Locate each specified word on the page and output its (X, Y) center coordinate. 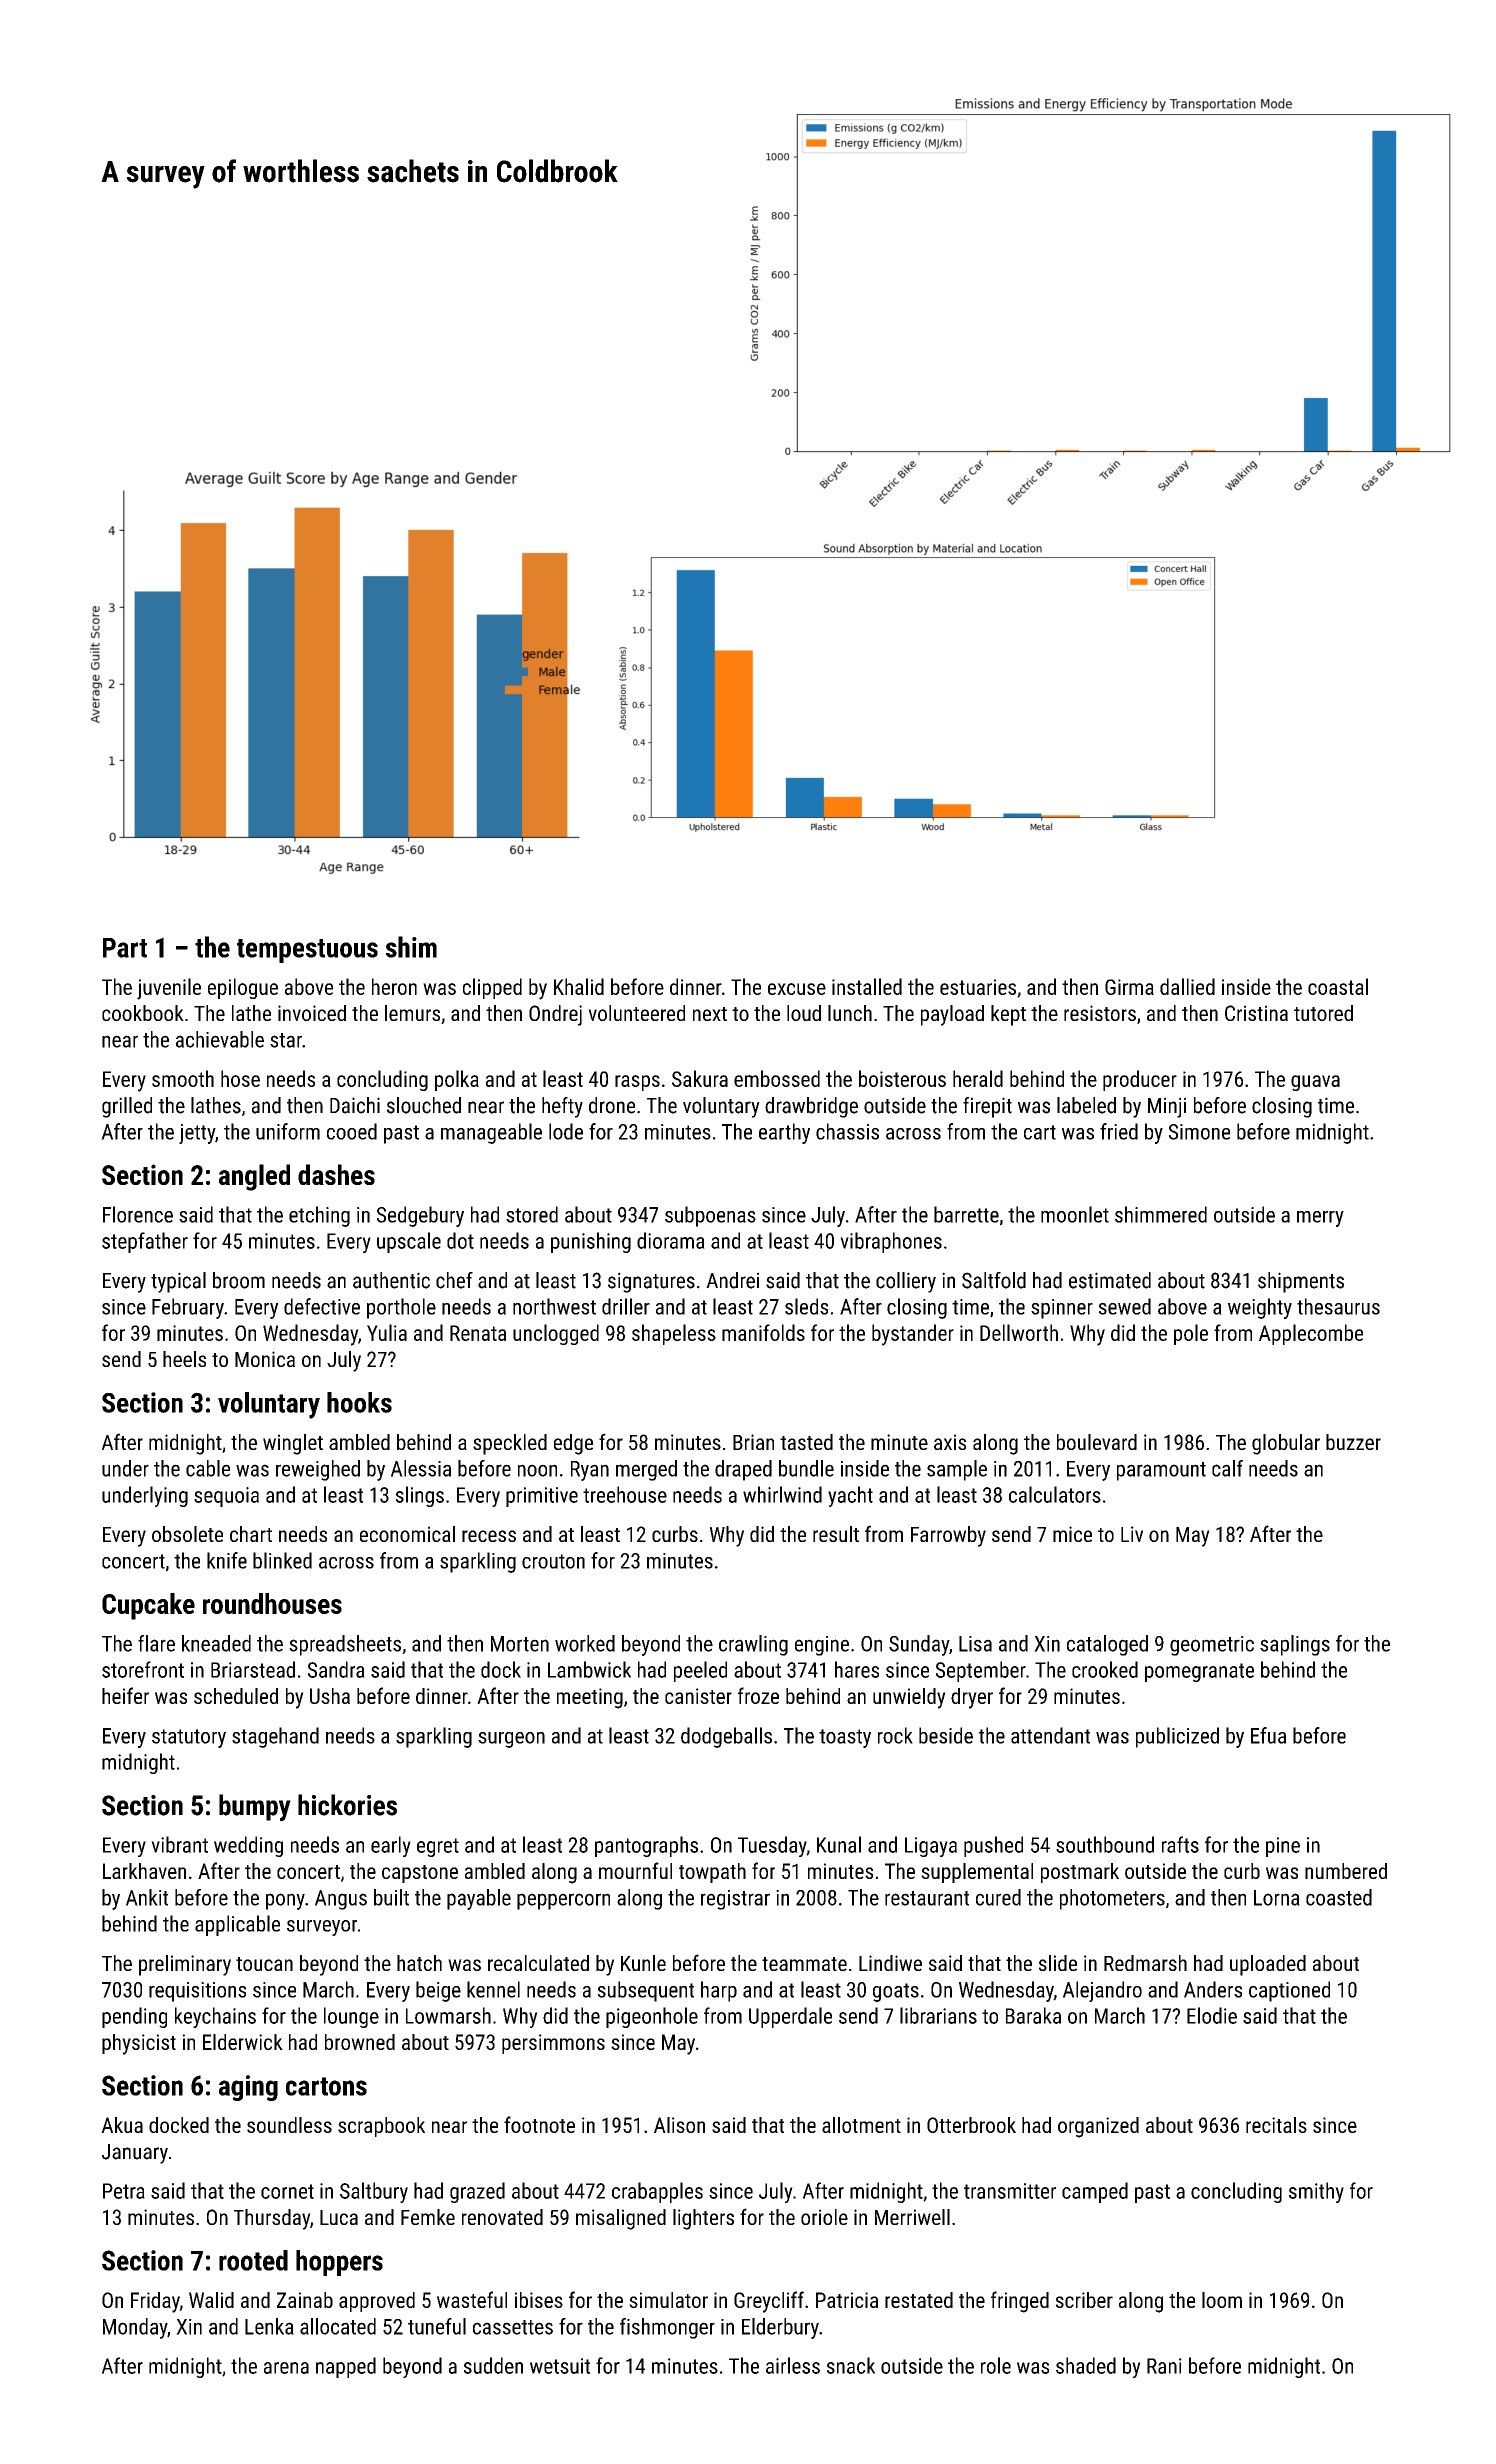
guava (1315, 1083)
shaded (1086, 2365)
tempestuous (307, 951)
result (836, 1534)
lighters (703, 2219)
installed (867, 986)
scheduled (236, 1696)
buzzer (1353, 1442)
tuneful (437, 2326)
